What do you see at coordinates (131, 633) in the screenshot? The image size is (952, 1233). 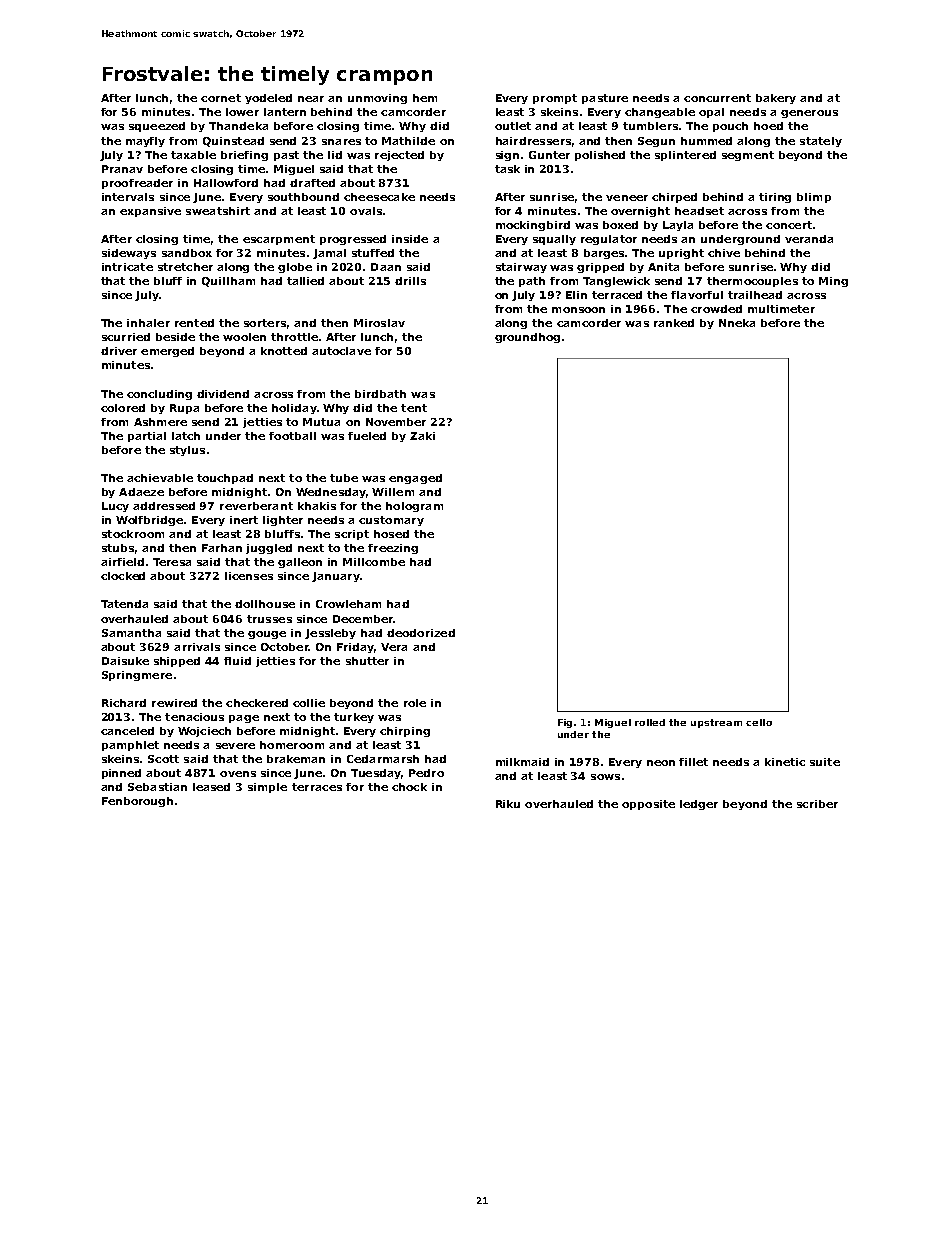 I see `Samantha` at bounding box center [131, 633].
